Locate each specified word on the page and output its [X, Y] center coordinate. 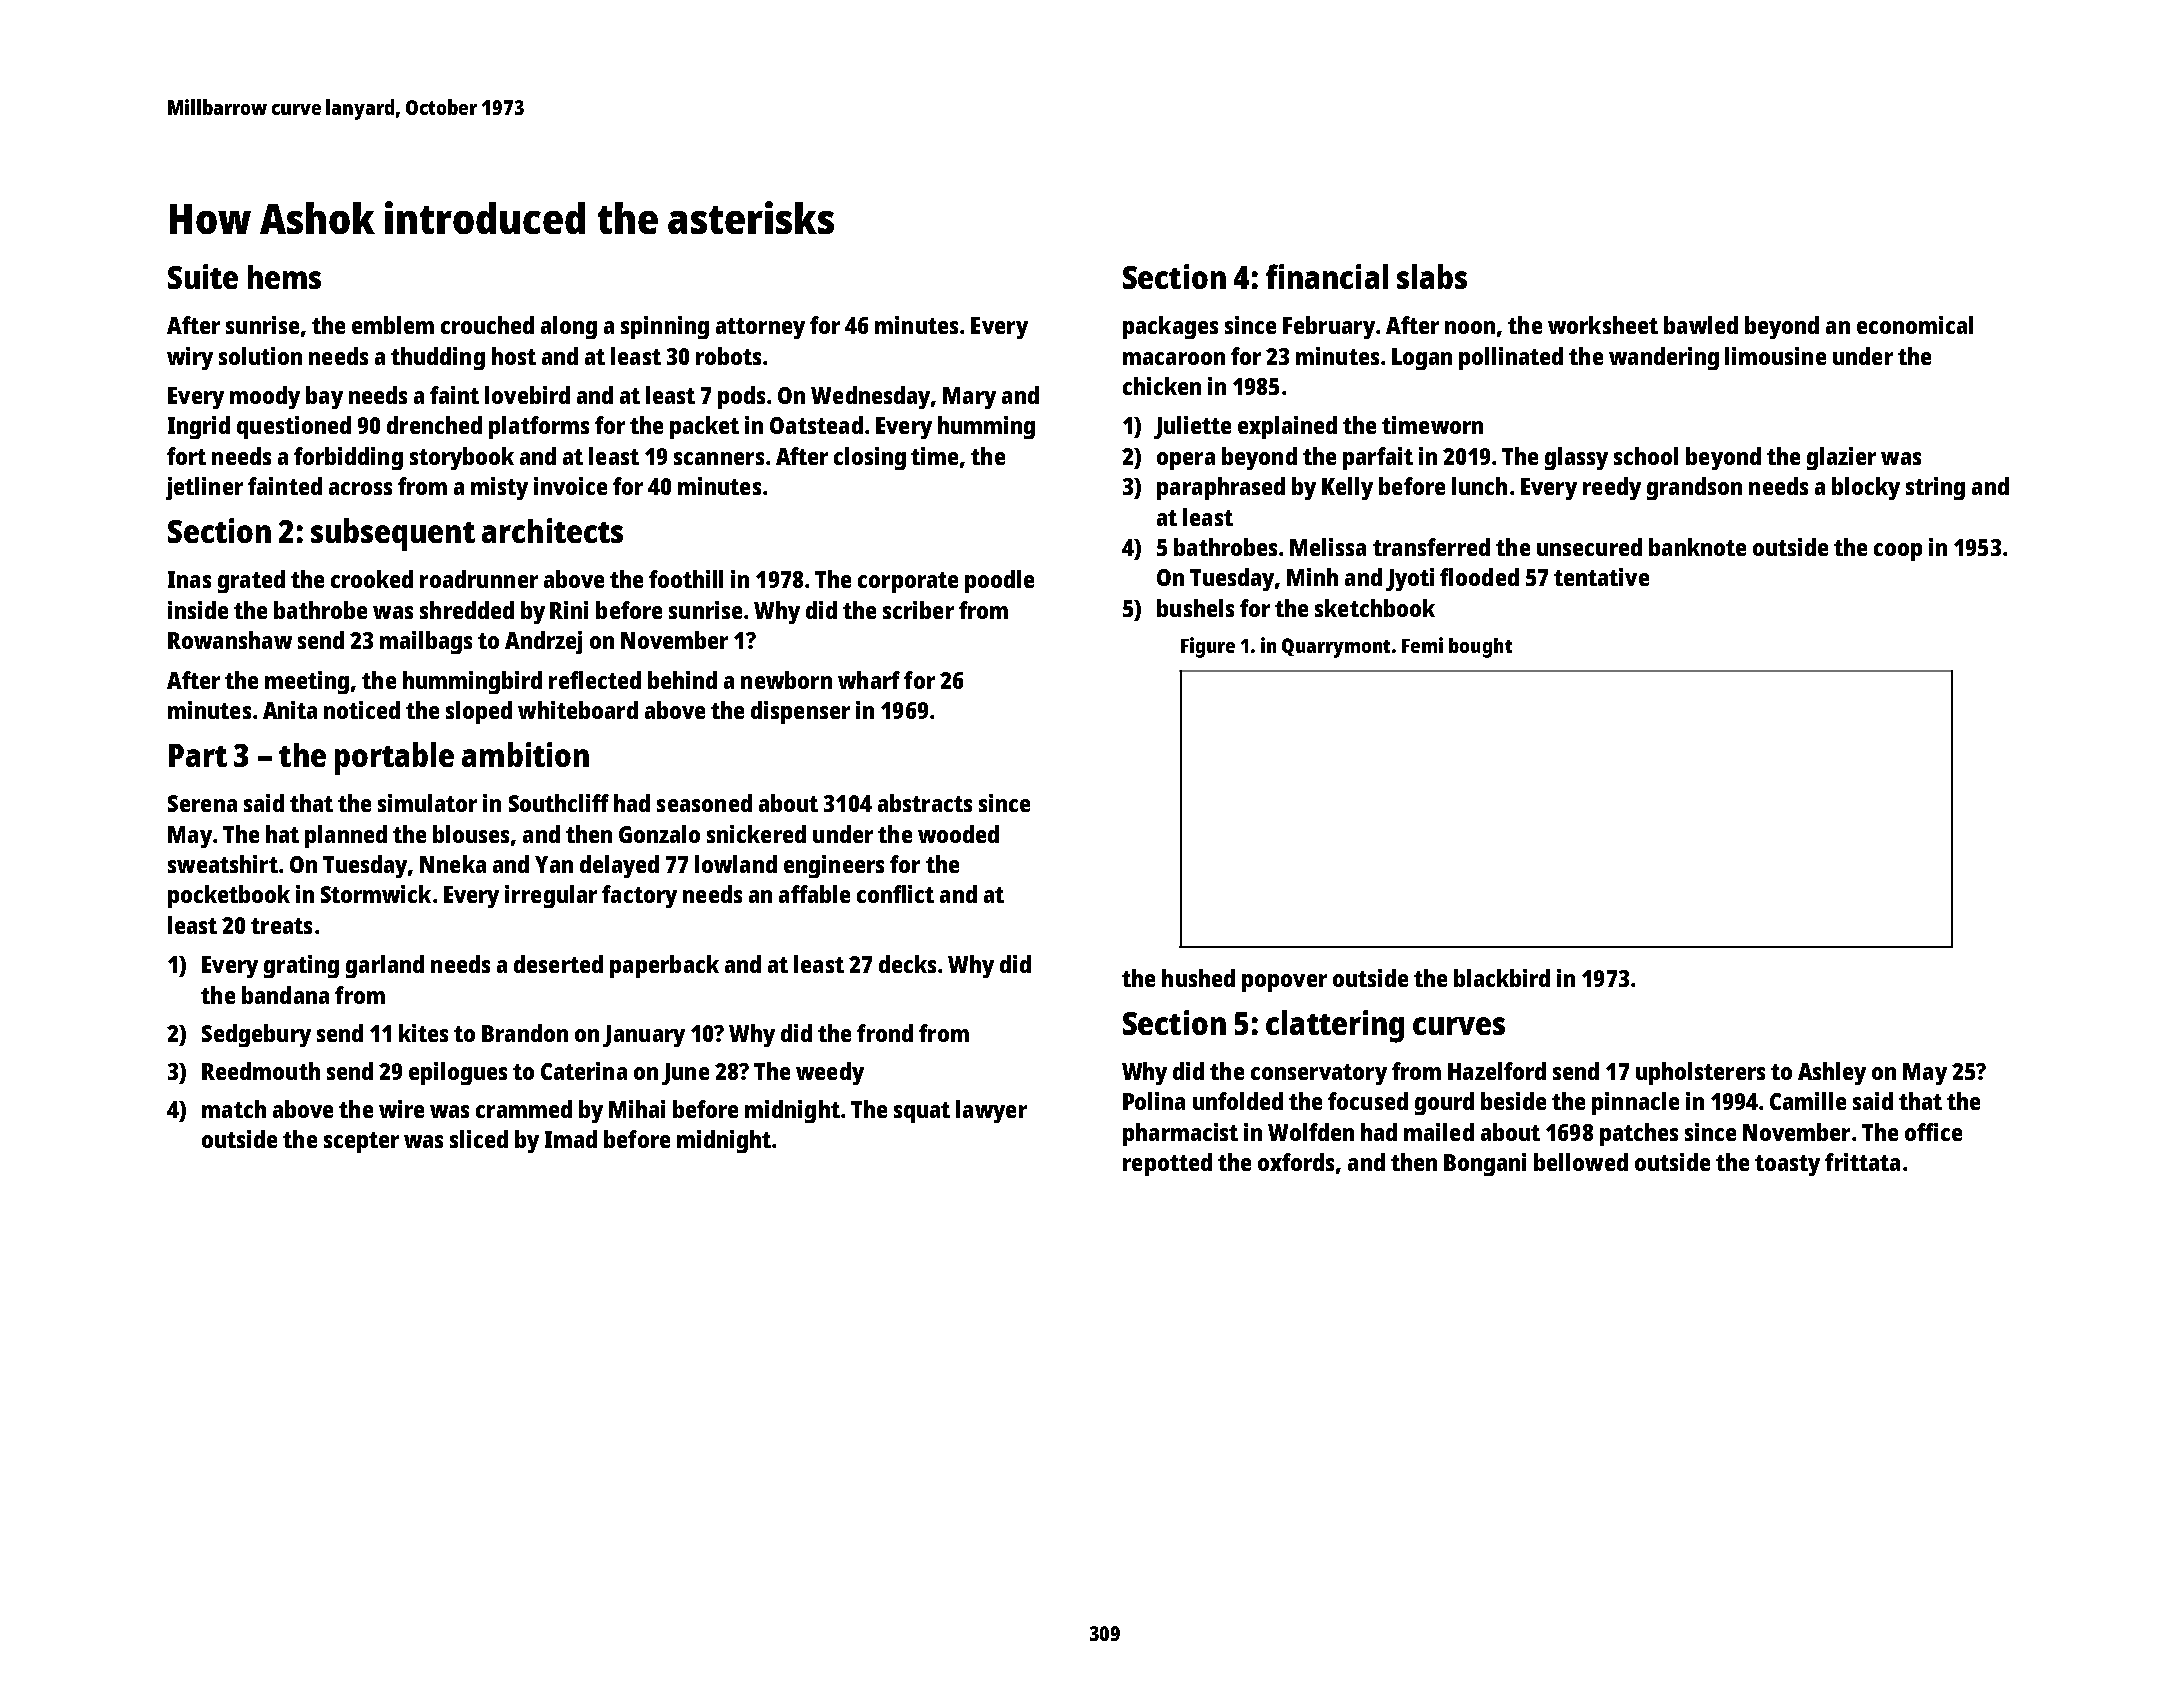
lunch [1479, 486]
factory [639, 896]
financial [1327, 276]
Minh [1312, 577]
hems [284, 277]
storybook [462, 458]
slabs [1432, 276]
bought [1480, 648]
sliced [479, 1139]
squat [922, 1112]
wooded [958, 834]
